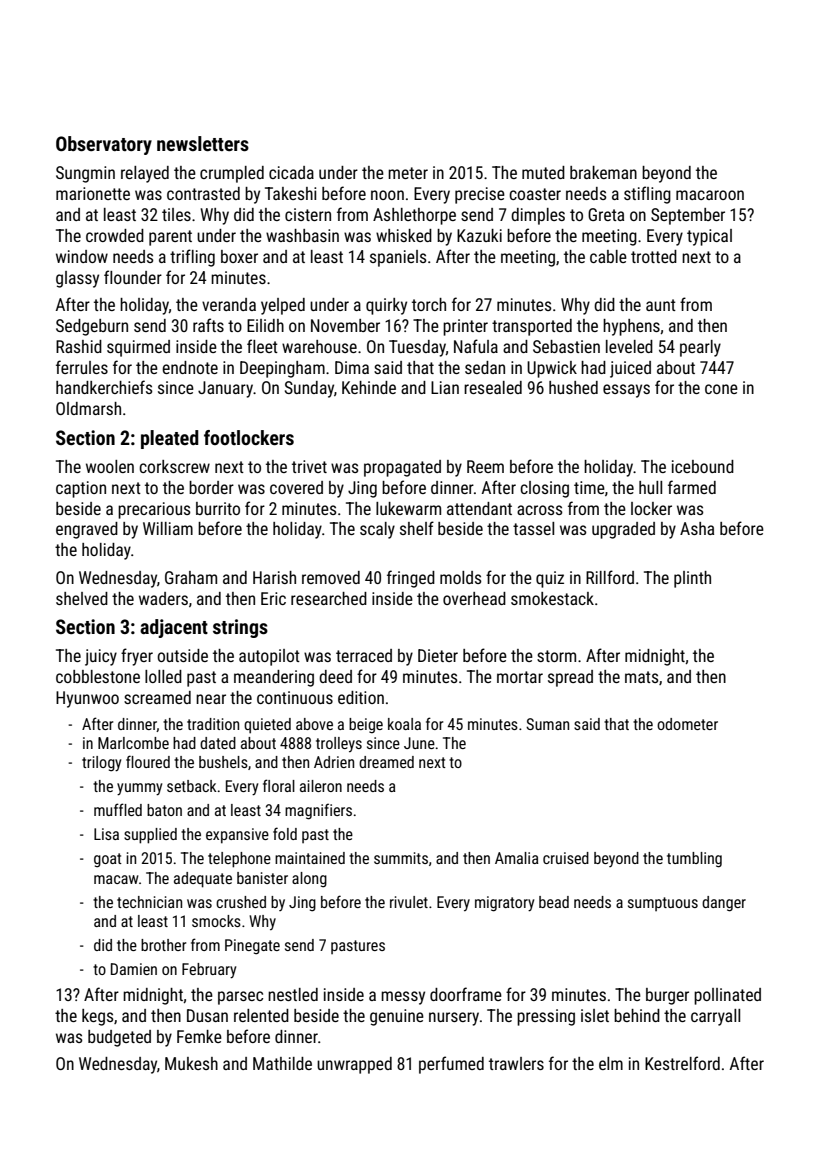  Describe the element at coordinates (544, 489) in the page. I see `closing` at that location.
